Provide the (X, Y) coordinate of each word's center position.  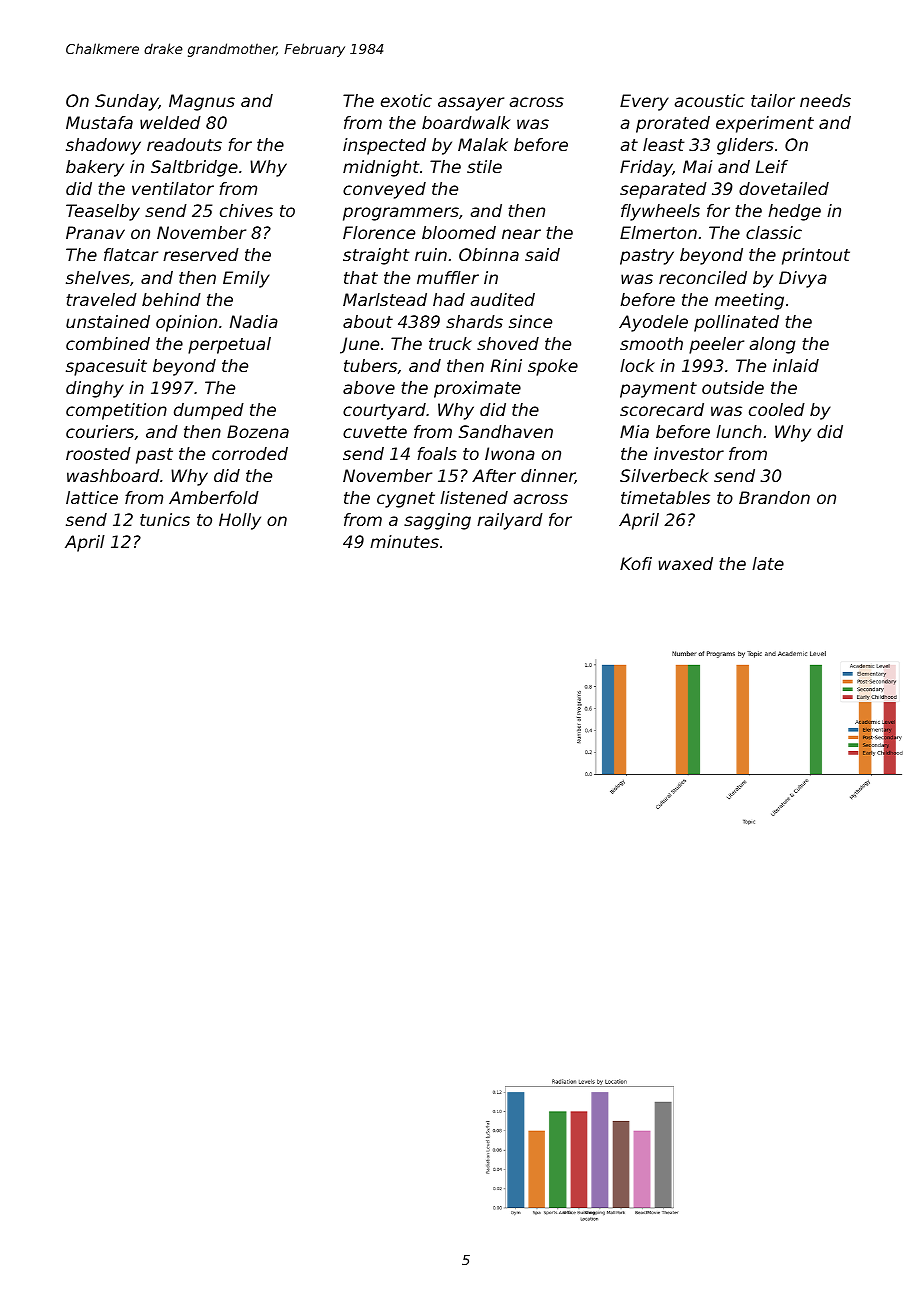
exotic (406, 100)
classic (774, 232)
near (521, 234)
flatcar (131, 254)
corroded (250, 453)
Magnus (202, 102)
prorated (673, 124)
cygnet (406, 500)
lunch (739, 431)
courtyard (384, 411)
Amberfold (214, 497)
